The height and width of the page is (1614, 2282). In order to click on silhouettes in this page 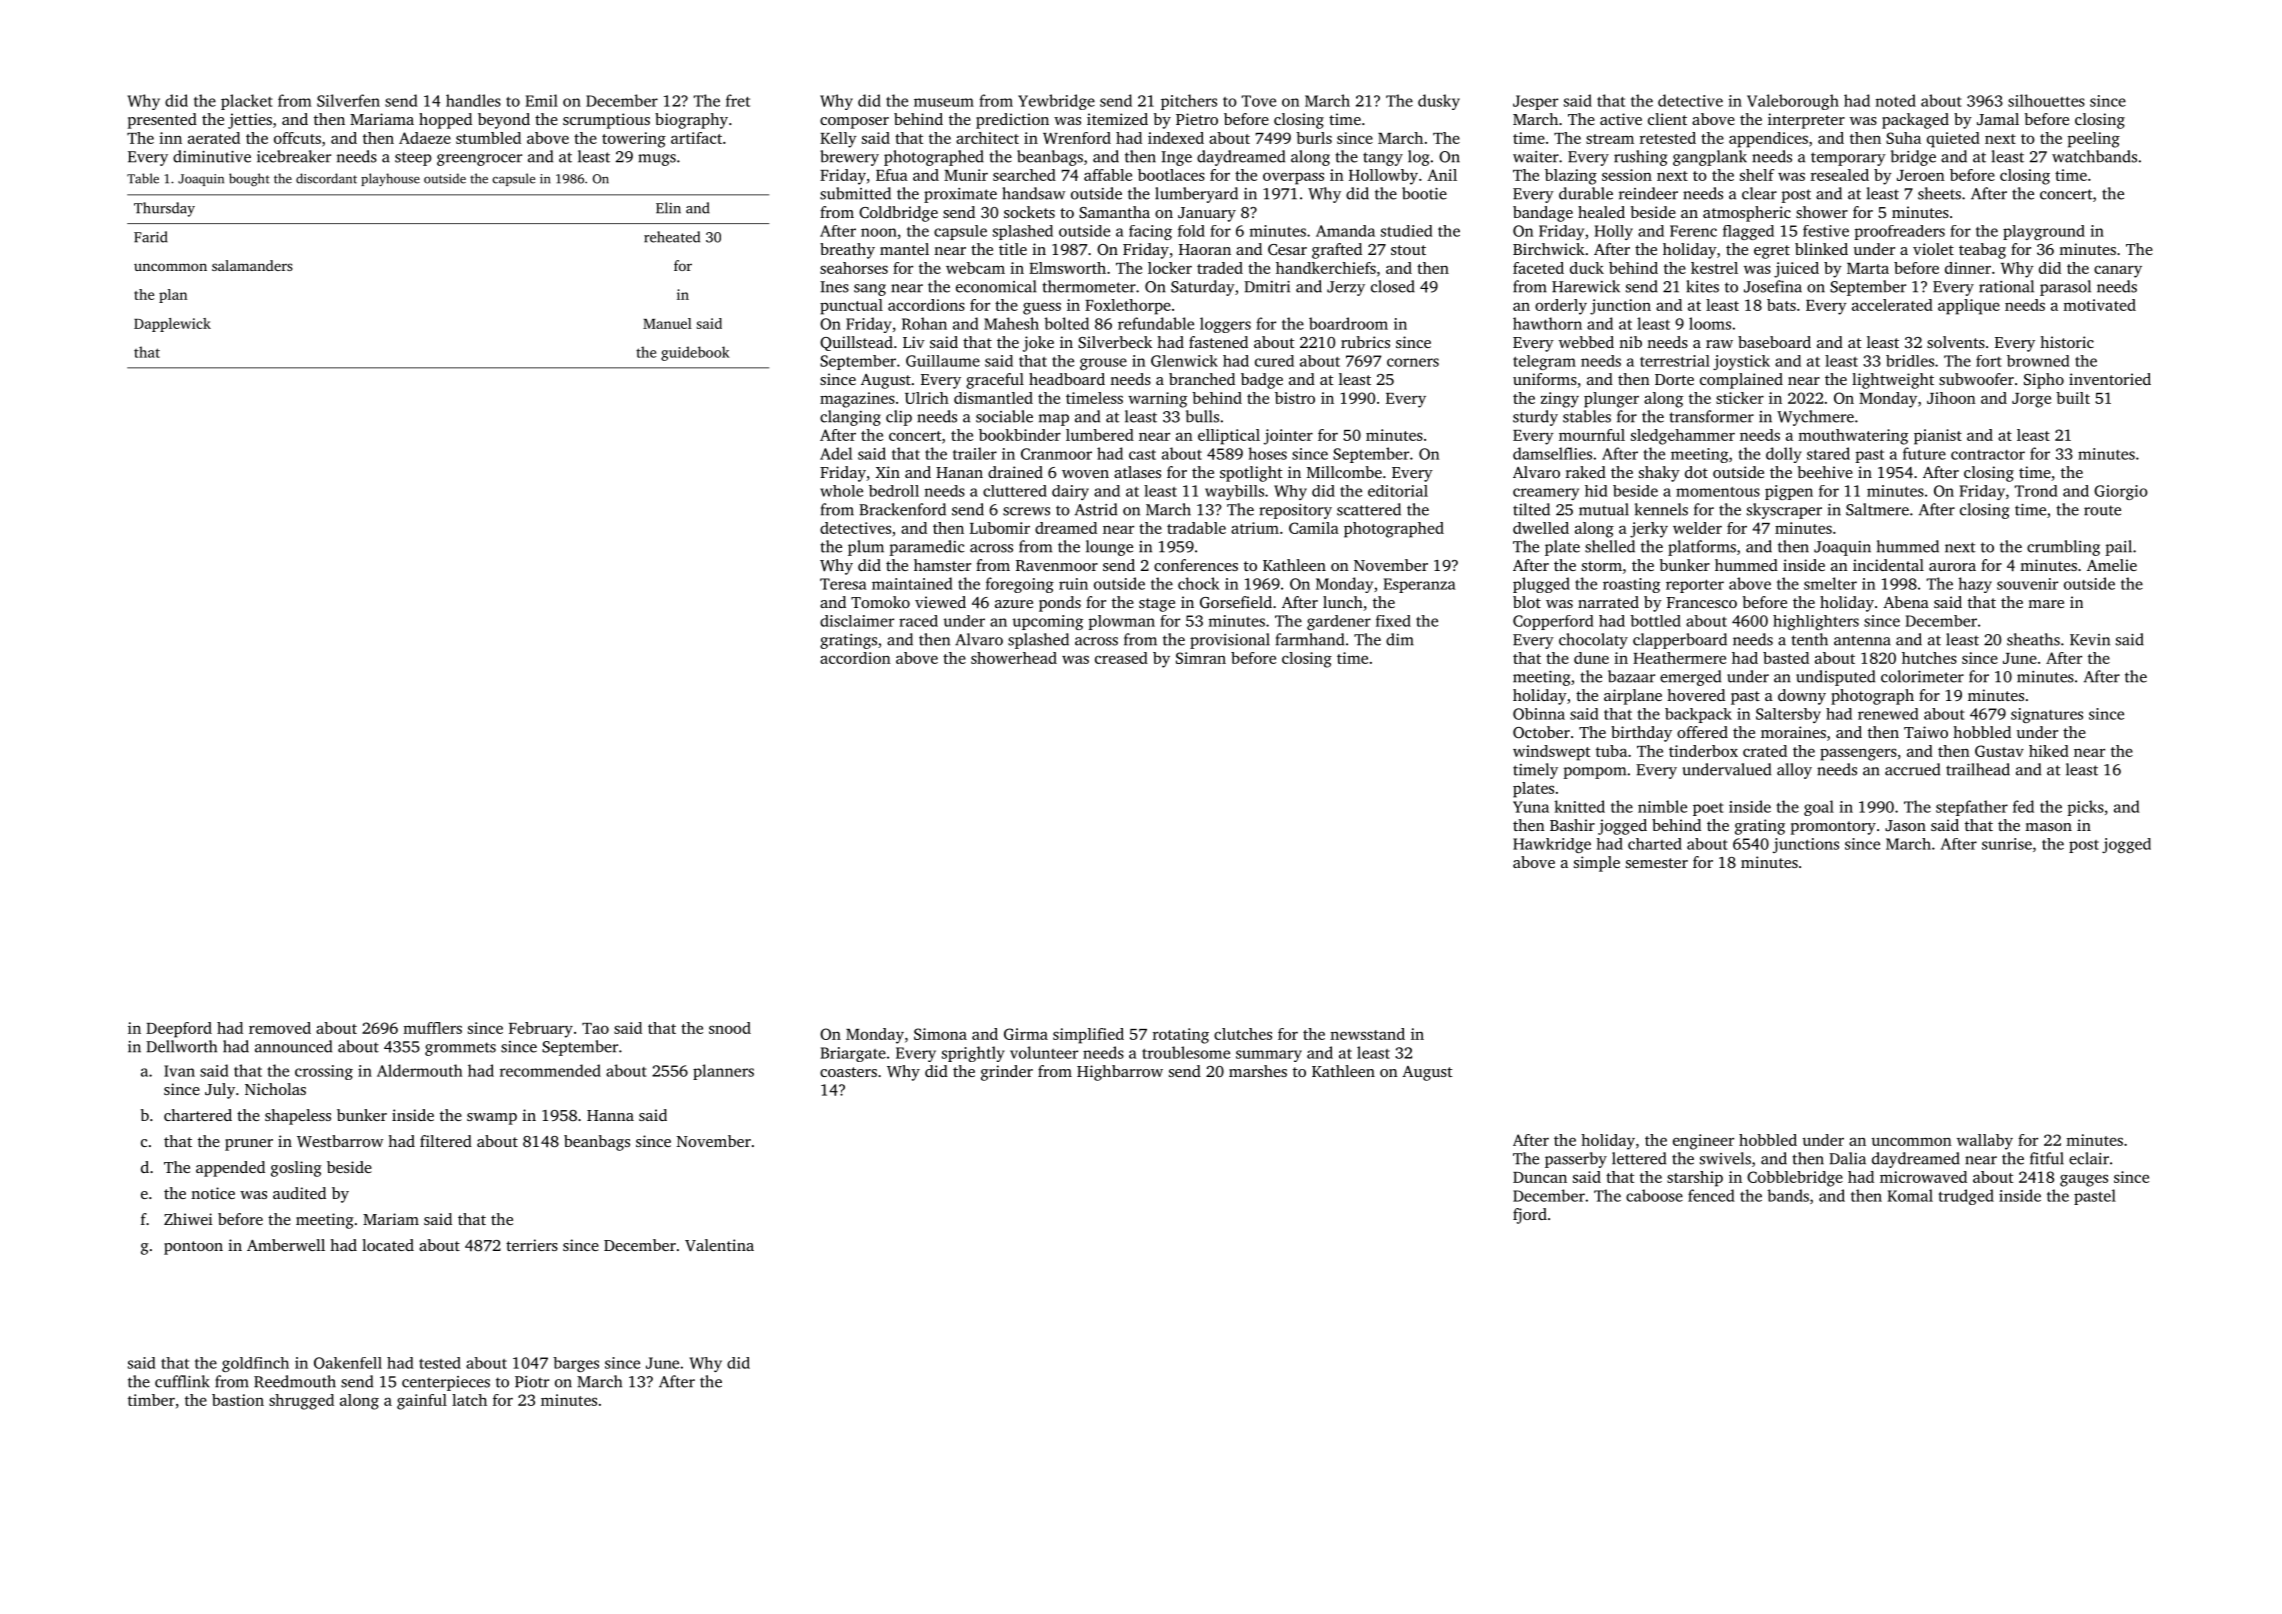, I will do `click(2046, 100)`.
